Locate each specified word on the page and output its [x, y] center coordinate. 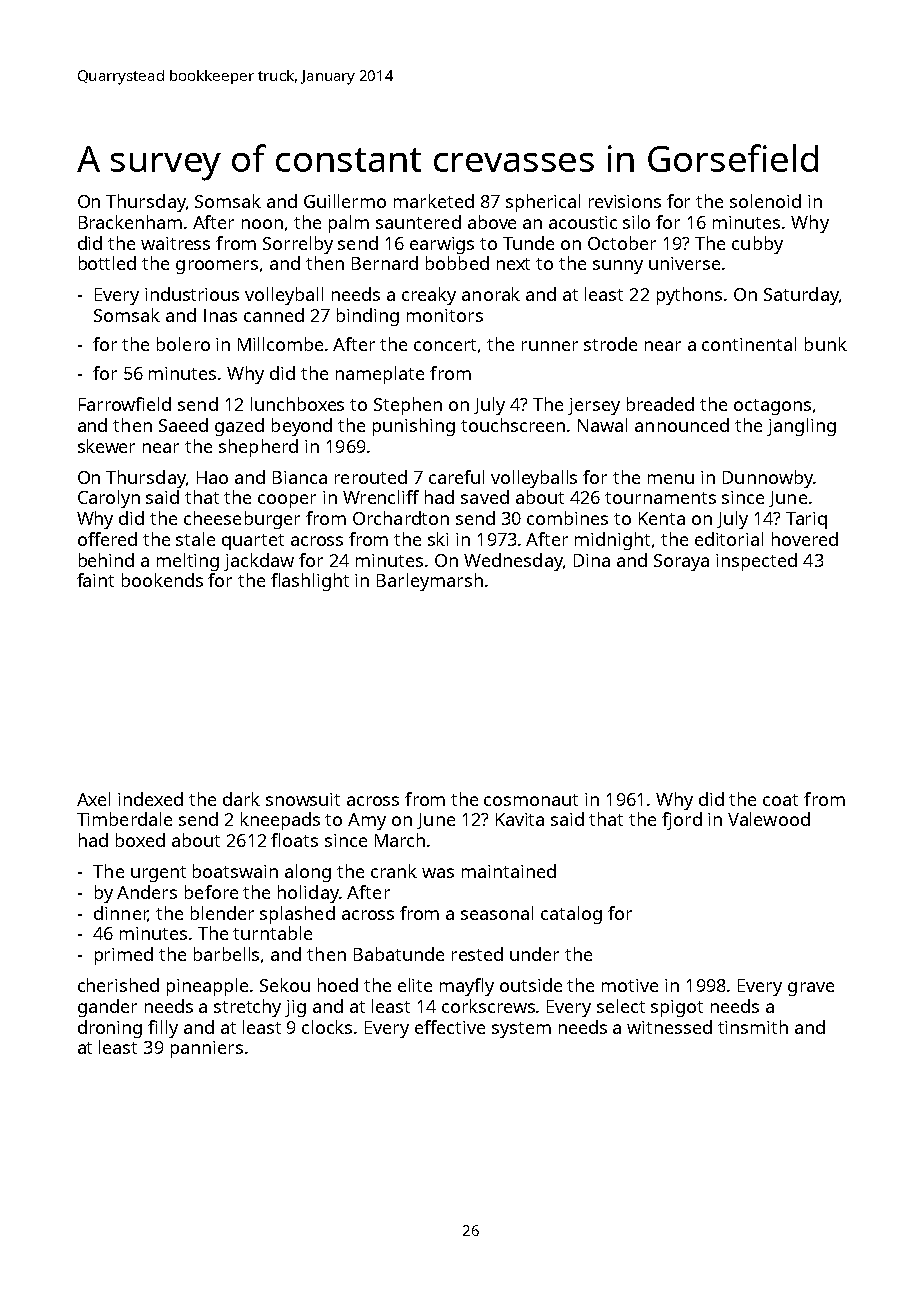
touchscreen [513, 425]
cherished [118, 985]
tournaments [660, 498]
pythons [689, 296]
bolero [183, 344]
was [438, 873]
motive [630, 985]
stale [195, 539]
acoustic [583, 222]
